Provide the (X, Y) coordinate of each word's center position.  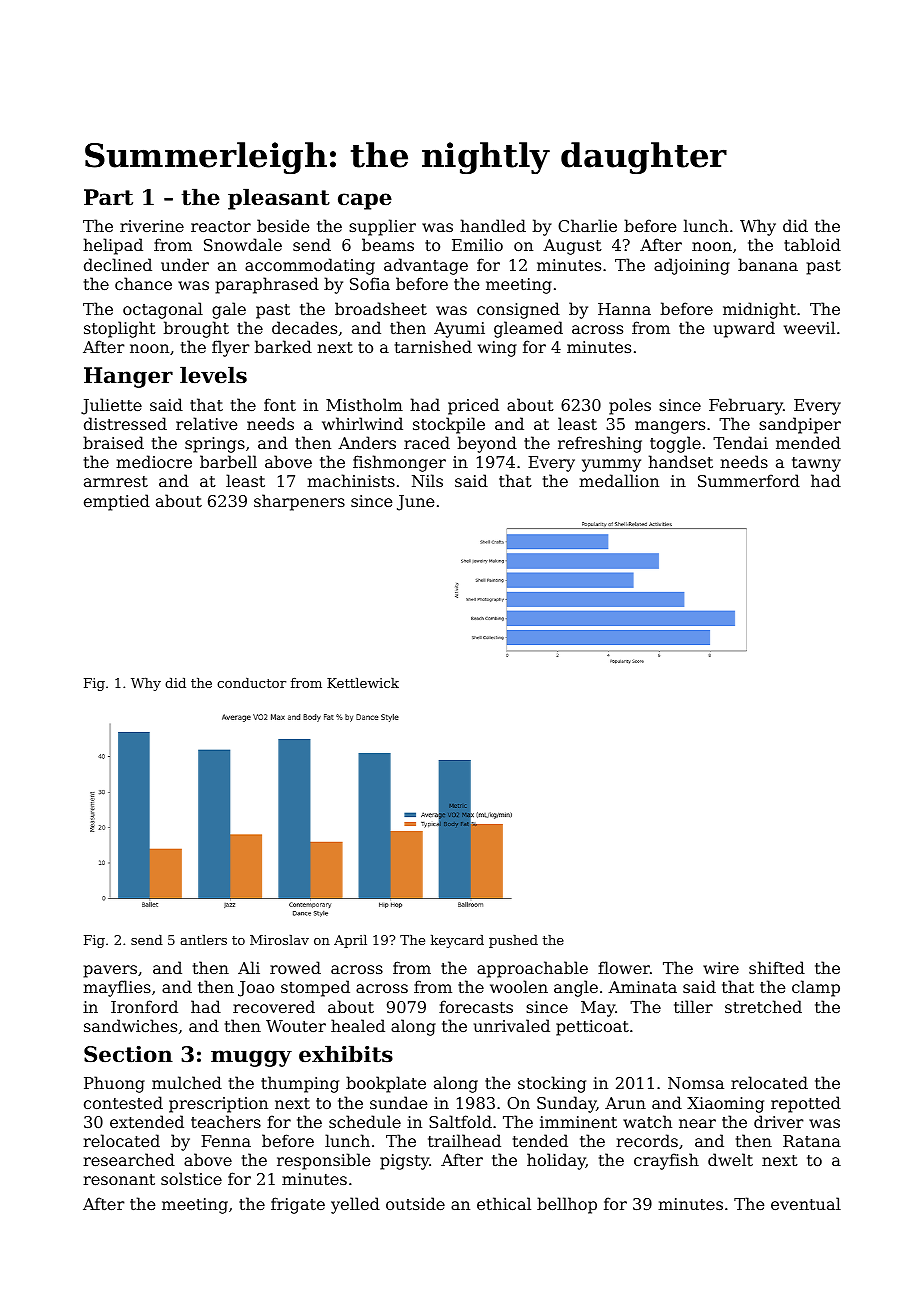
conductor (251, 683)
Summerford (749, 480)
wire (721, 968)
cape (365, 201)
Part (108, 197)
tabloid (812, 244)
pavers (110, 971)
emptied (117, 502)
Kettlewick (363, 683)
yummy (611, 465)
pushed (513, 941)
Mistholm (364, 404)
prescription (218, 1105)
